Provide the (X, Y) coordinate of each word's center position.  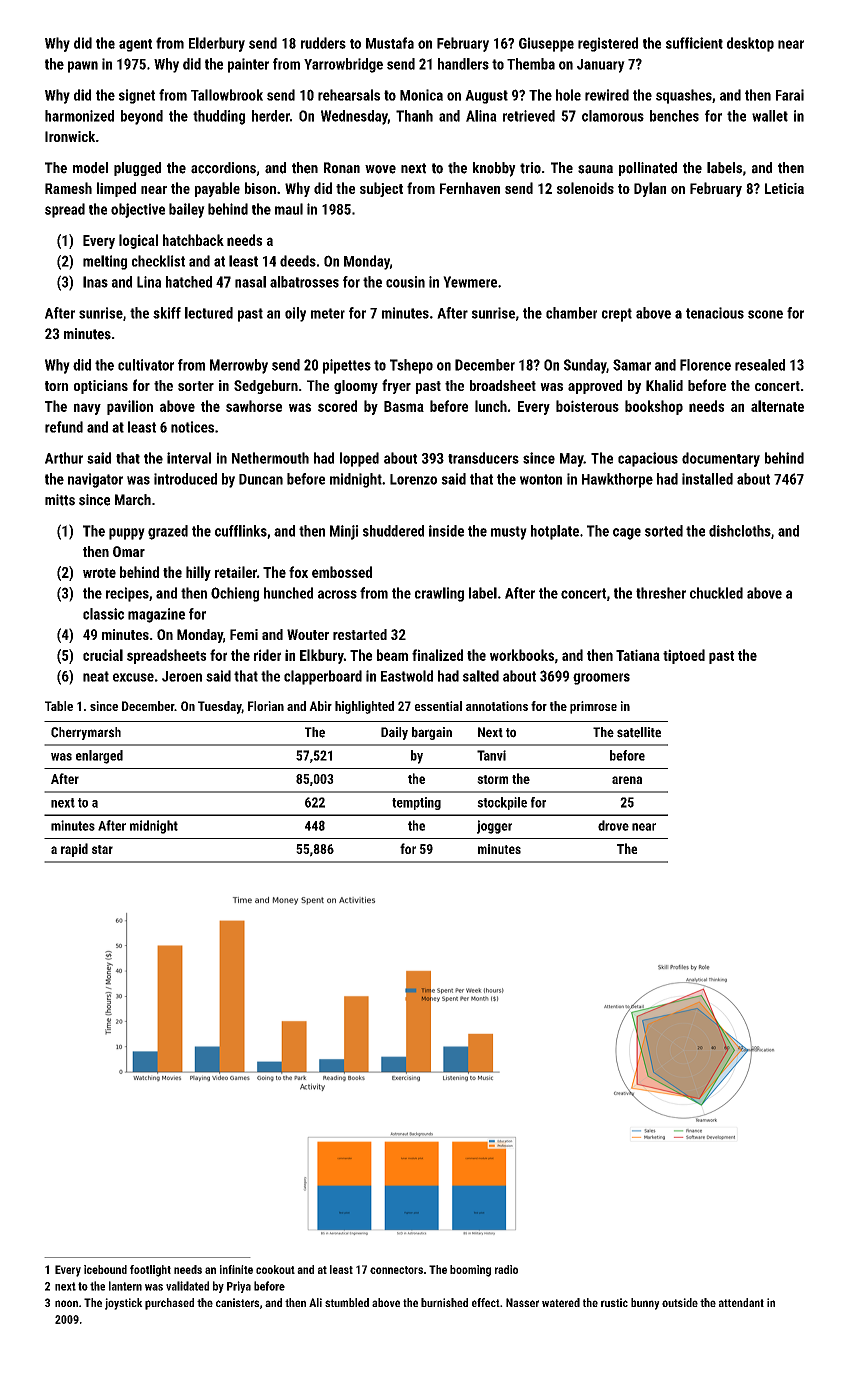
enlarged (99, 757)
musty (509, 533)
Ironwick (70, 136)
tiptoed (684, 656)
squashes (684, 96)
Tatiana (638, 655)
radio (506, 1269)
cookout (275, 1269)
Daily (394, 733)
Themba (531, 64)
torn (56, 386)
